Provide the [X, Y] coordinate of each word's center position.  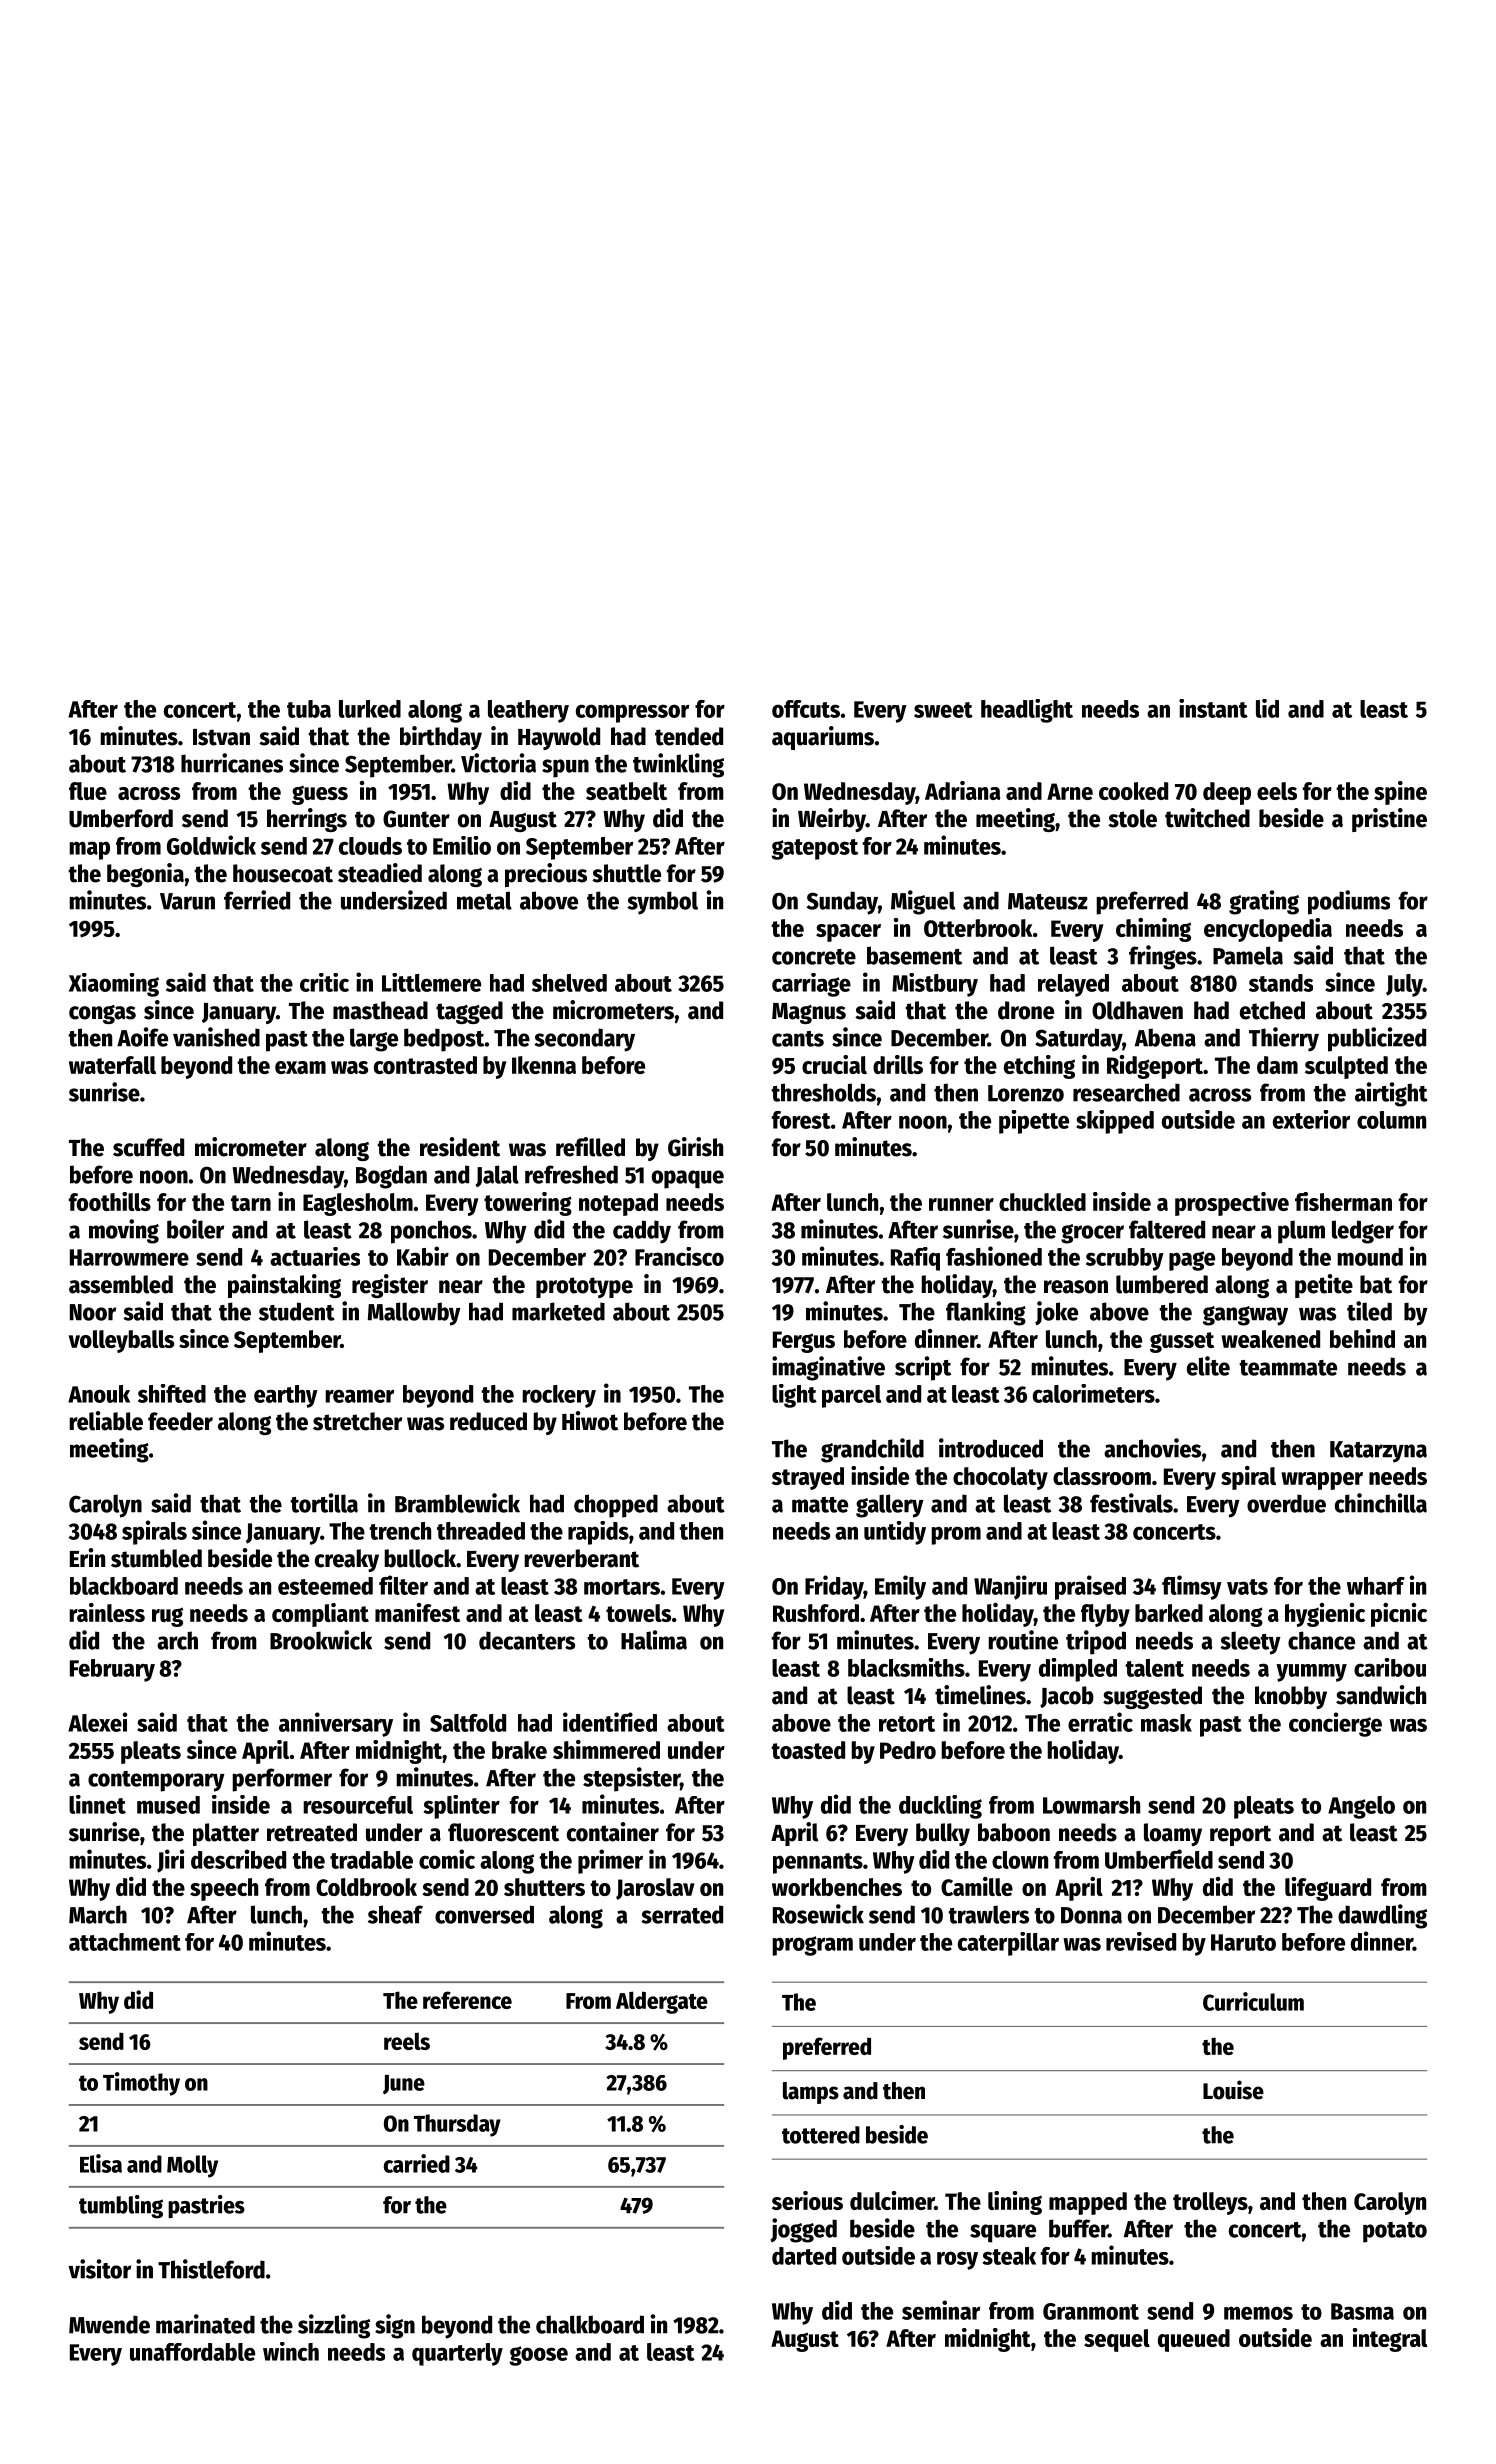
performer [282, 1780]
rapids [598, 1533]
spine [1400, 793]
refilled [590, 1147]
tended [689, 736]
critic [324, 982]
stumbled [156, 1558]
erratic [1100, 1722]
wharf [1376, 1586]
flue [88, 791]
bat [1376, 1284]
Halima [654, 1640]
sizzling [334, 2326]
